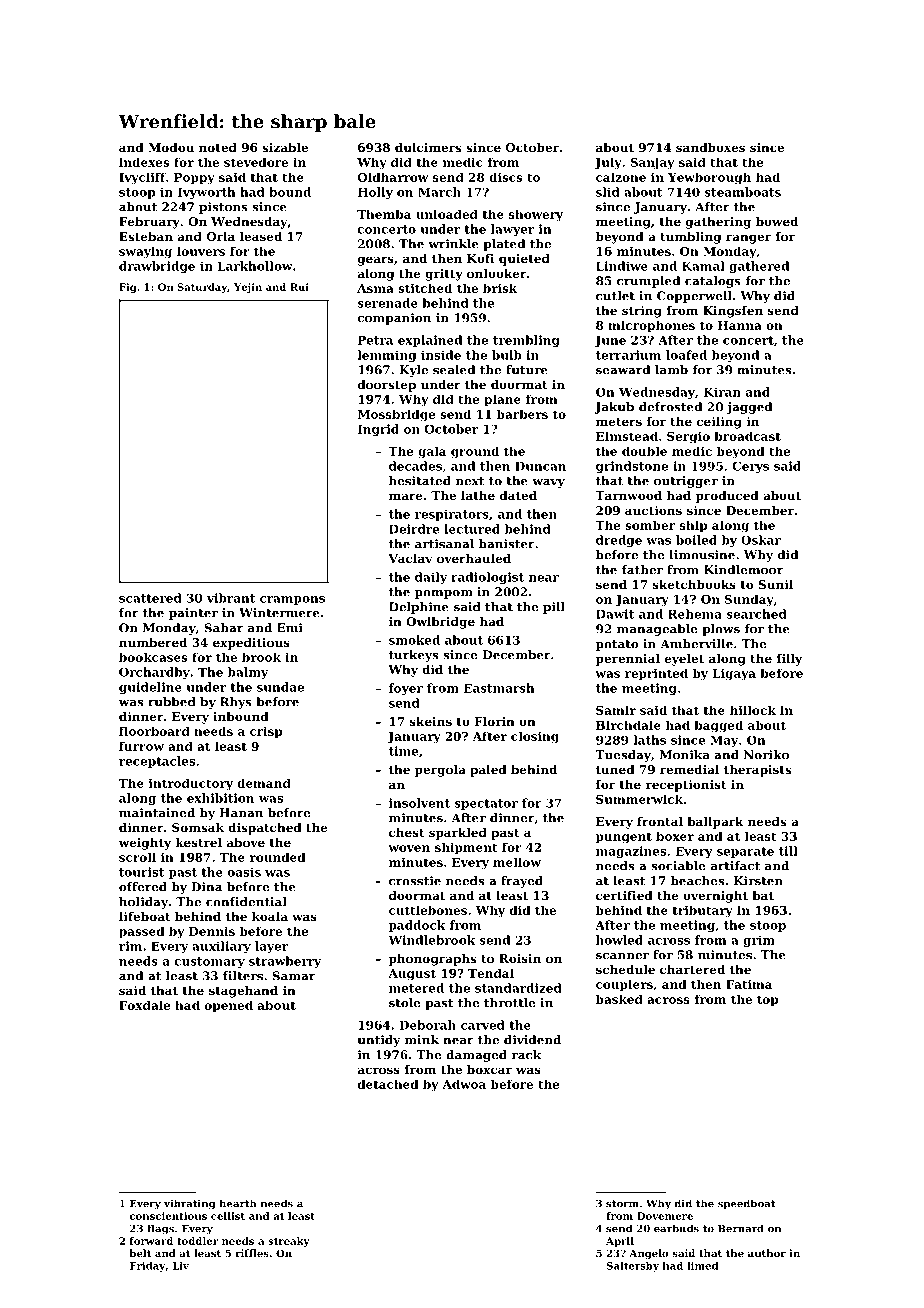 This screenshot has height=1308, width=924. What do you see at coordinates (264, 783) in the screenshot?
I see `demand` at bounding box center [264, 783].
